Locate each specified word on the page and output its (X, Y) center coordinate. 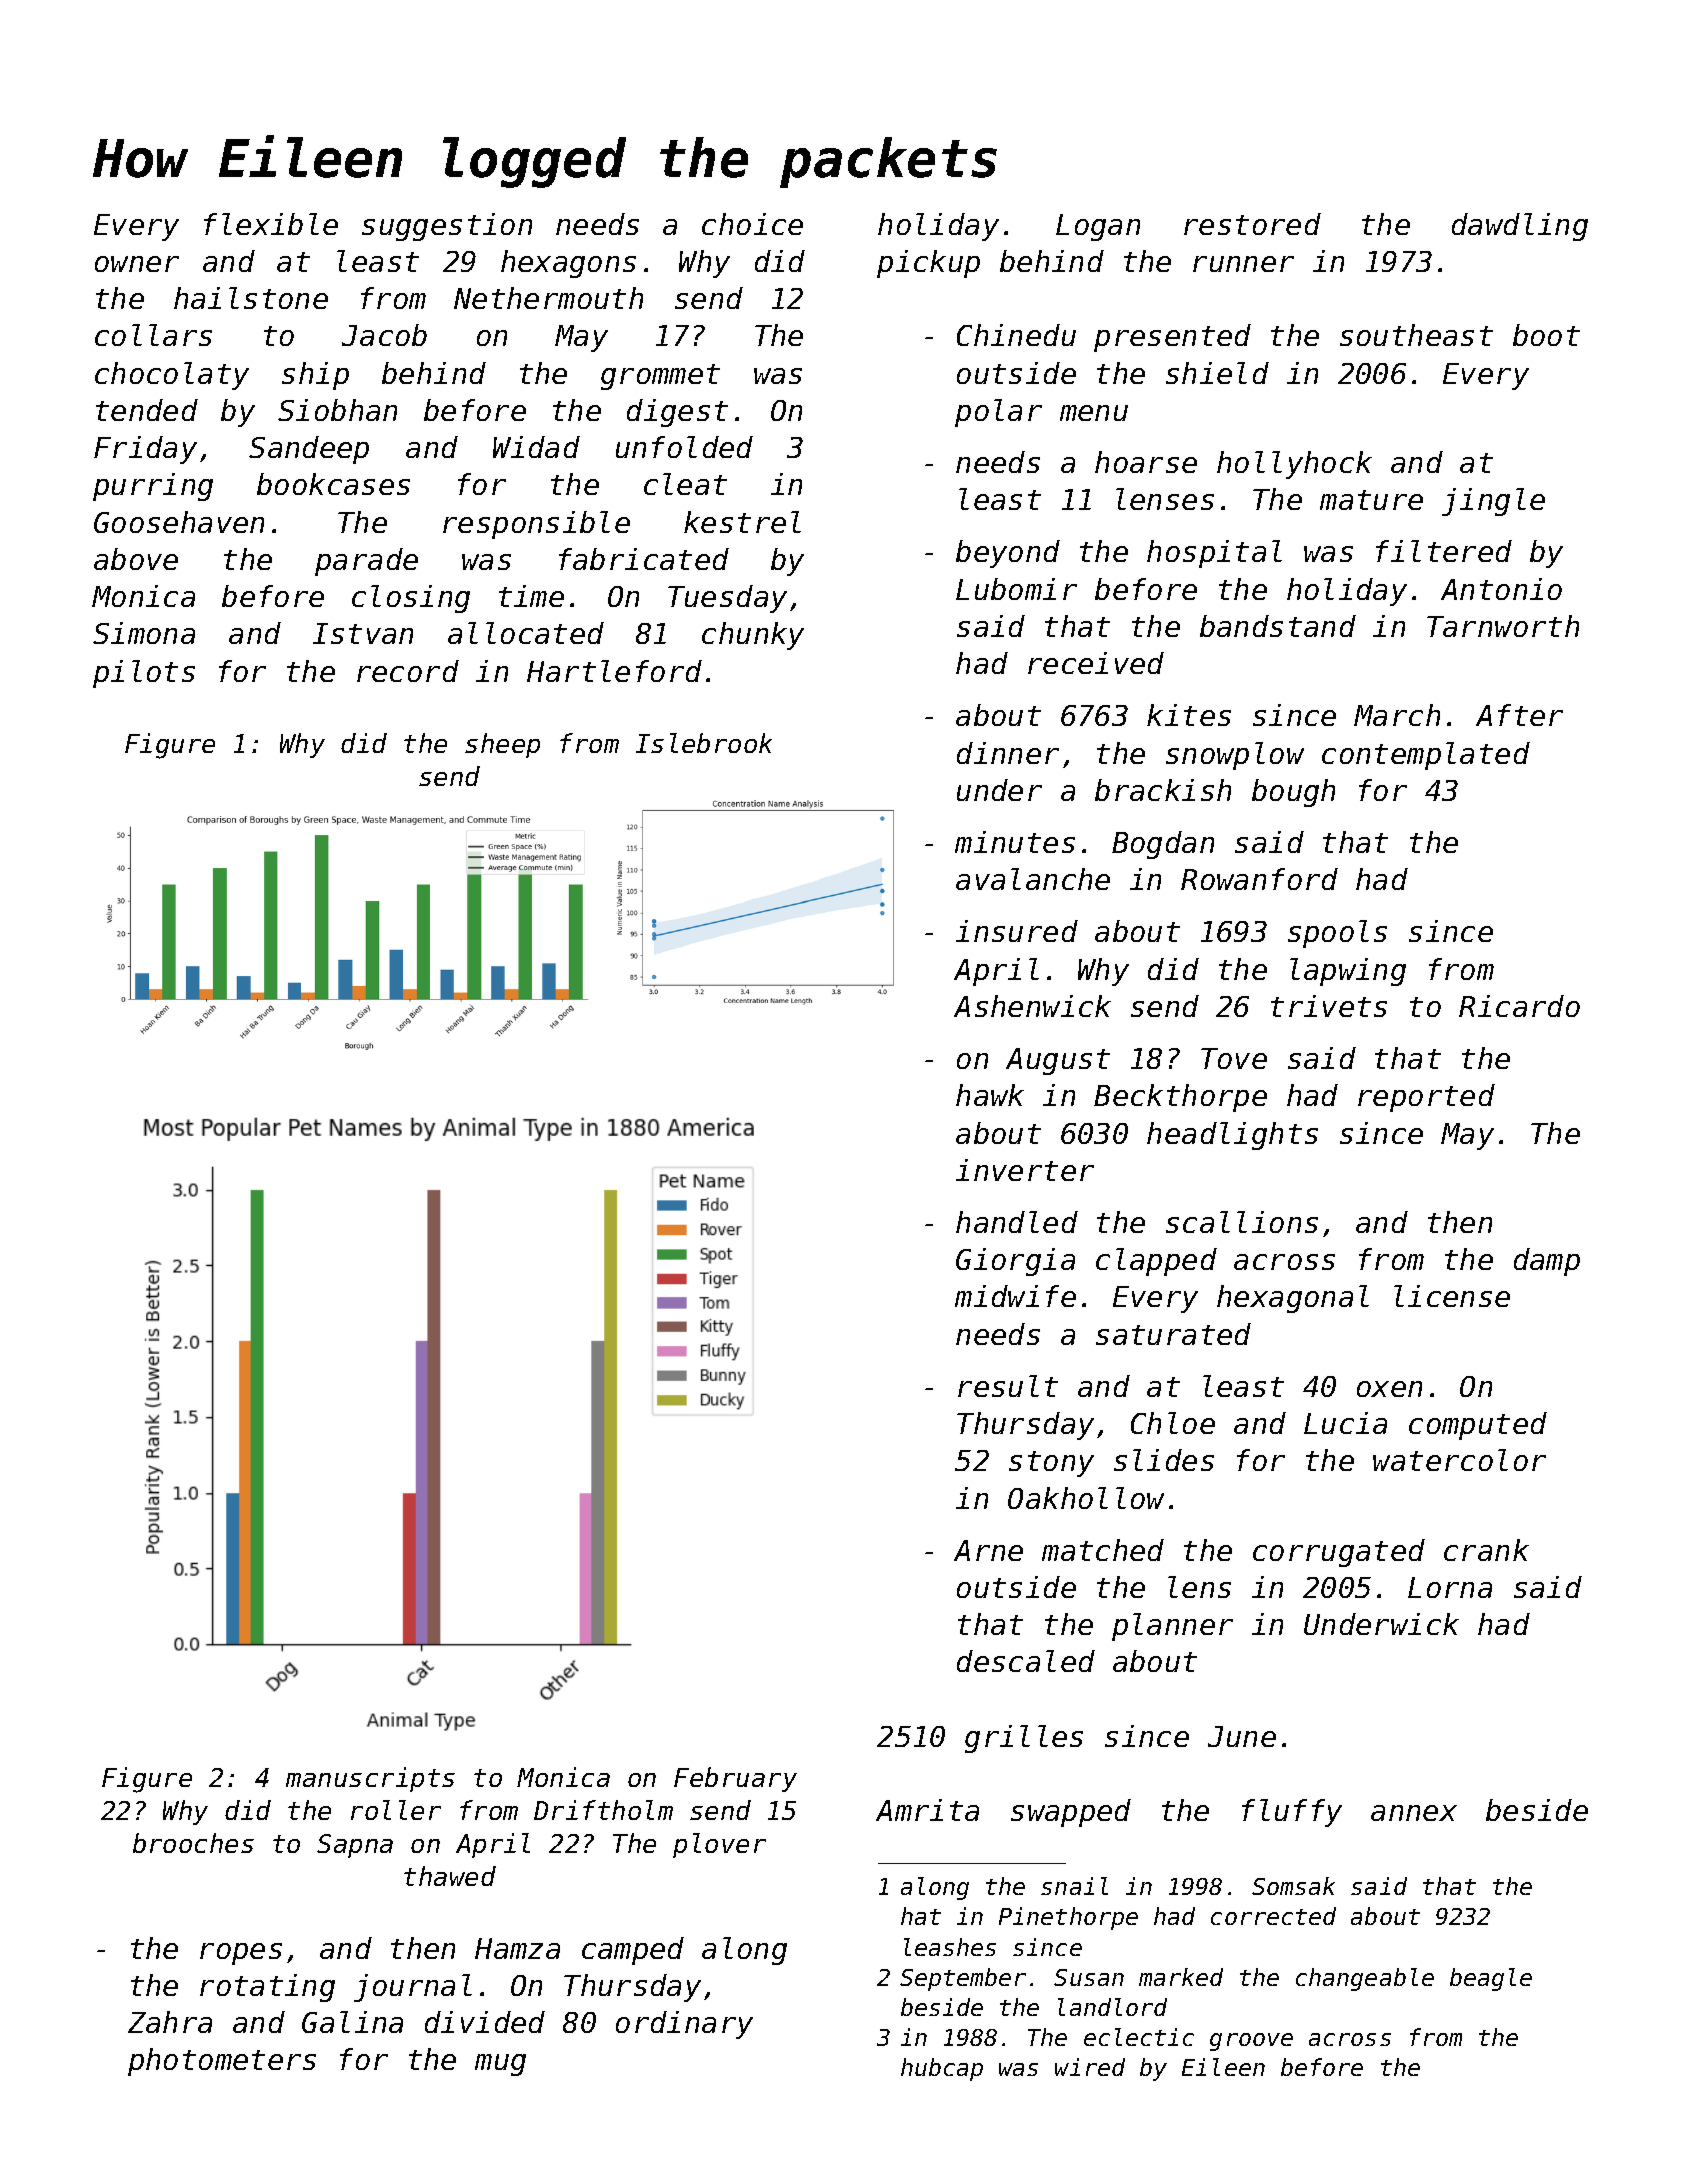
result (1008, 1386)
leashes (950, 1947)
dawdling (1520, 227)
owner (137, 264)
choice (752, 224)
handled (1017, 1222)
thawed (450, 1876)
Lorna (1450, 1587)
